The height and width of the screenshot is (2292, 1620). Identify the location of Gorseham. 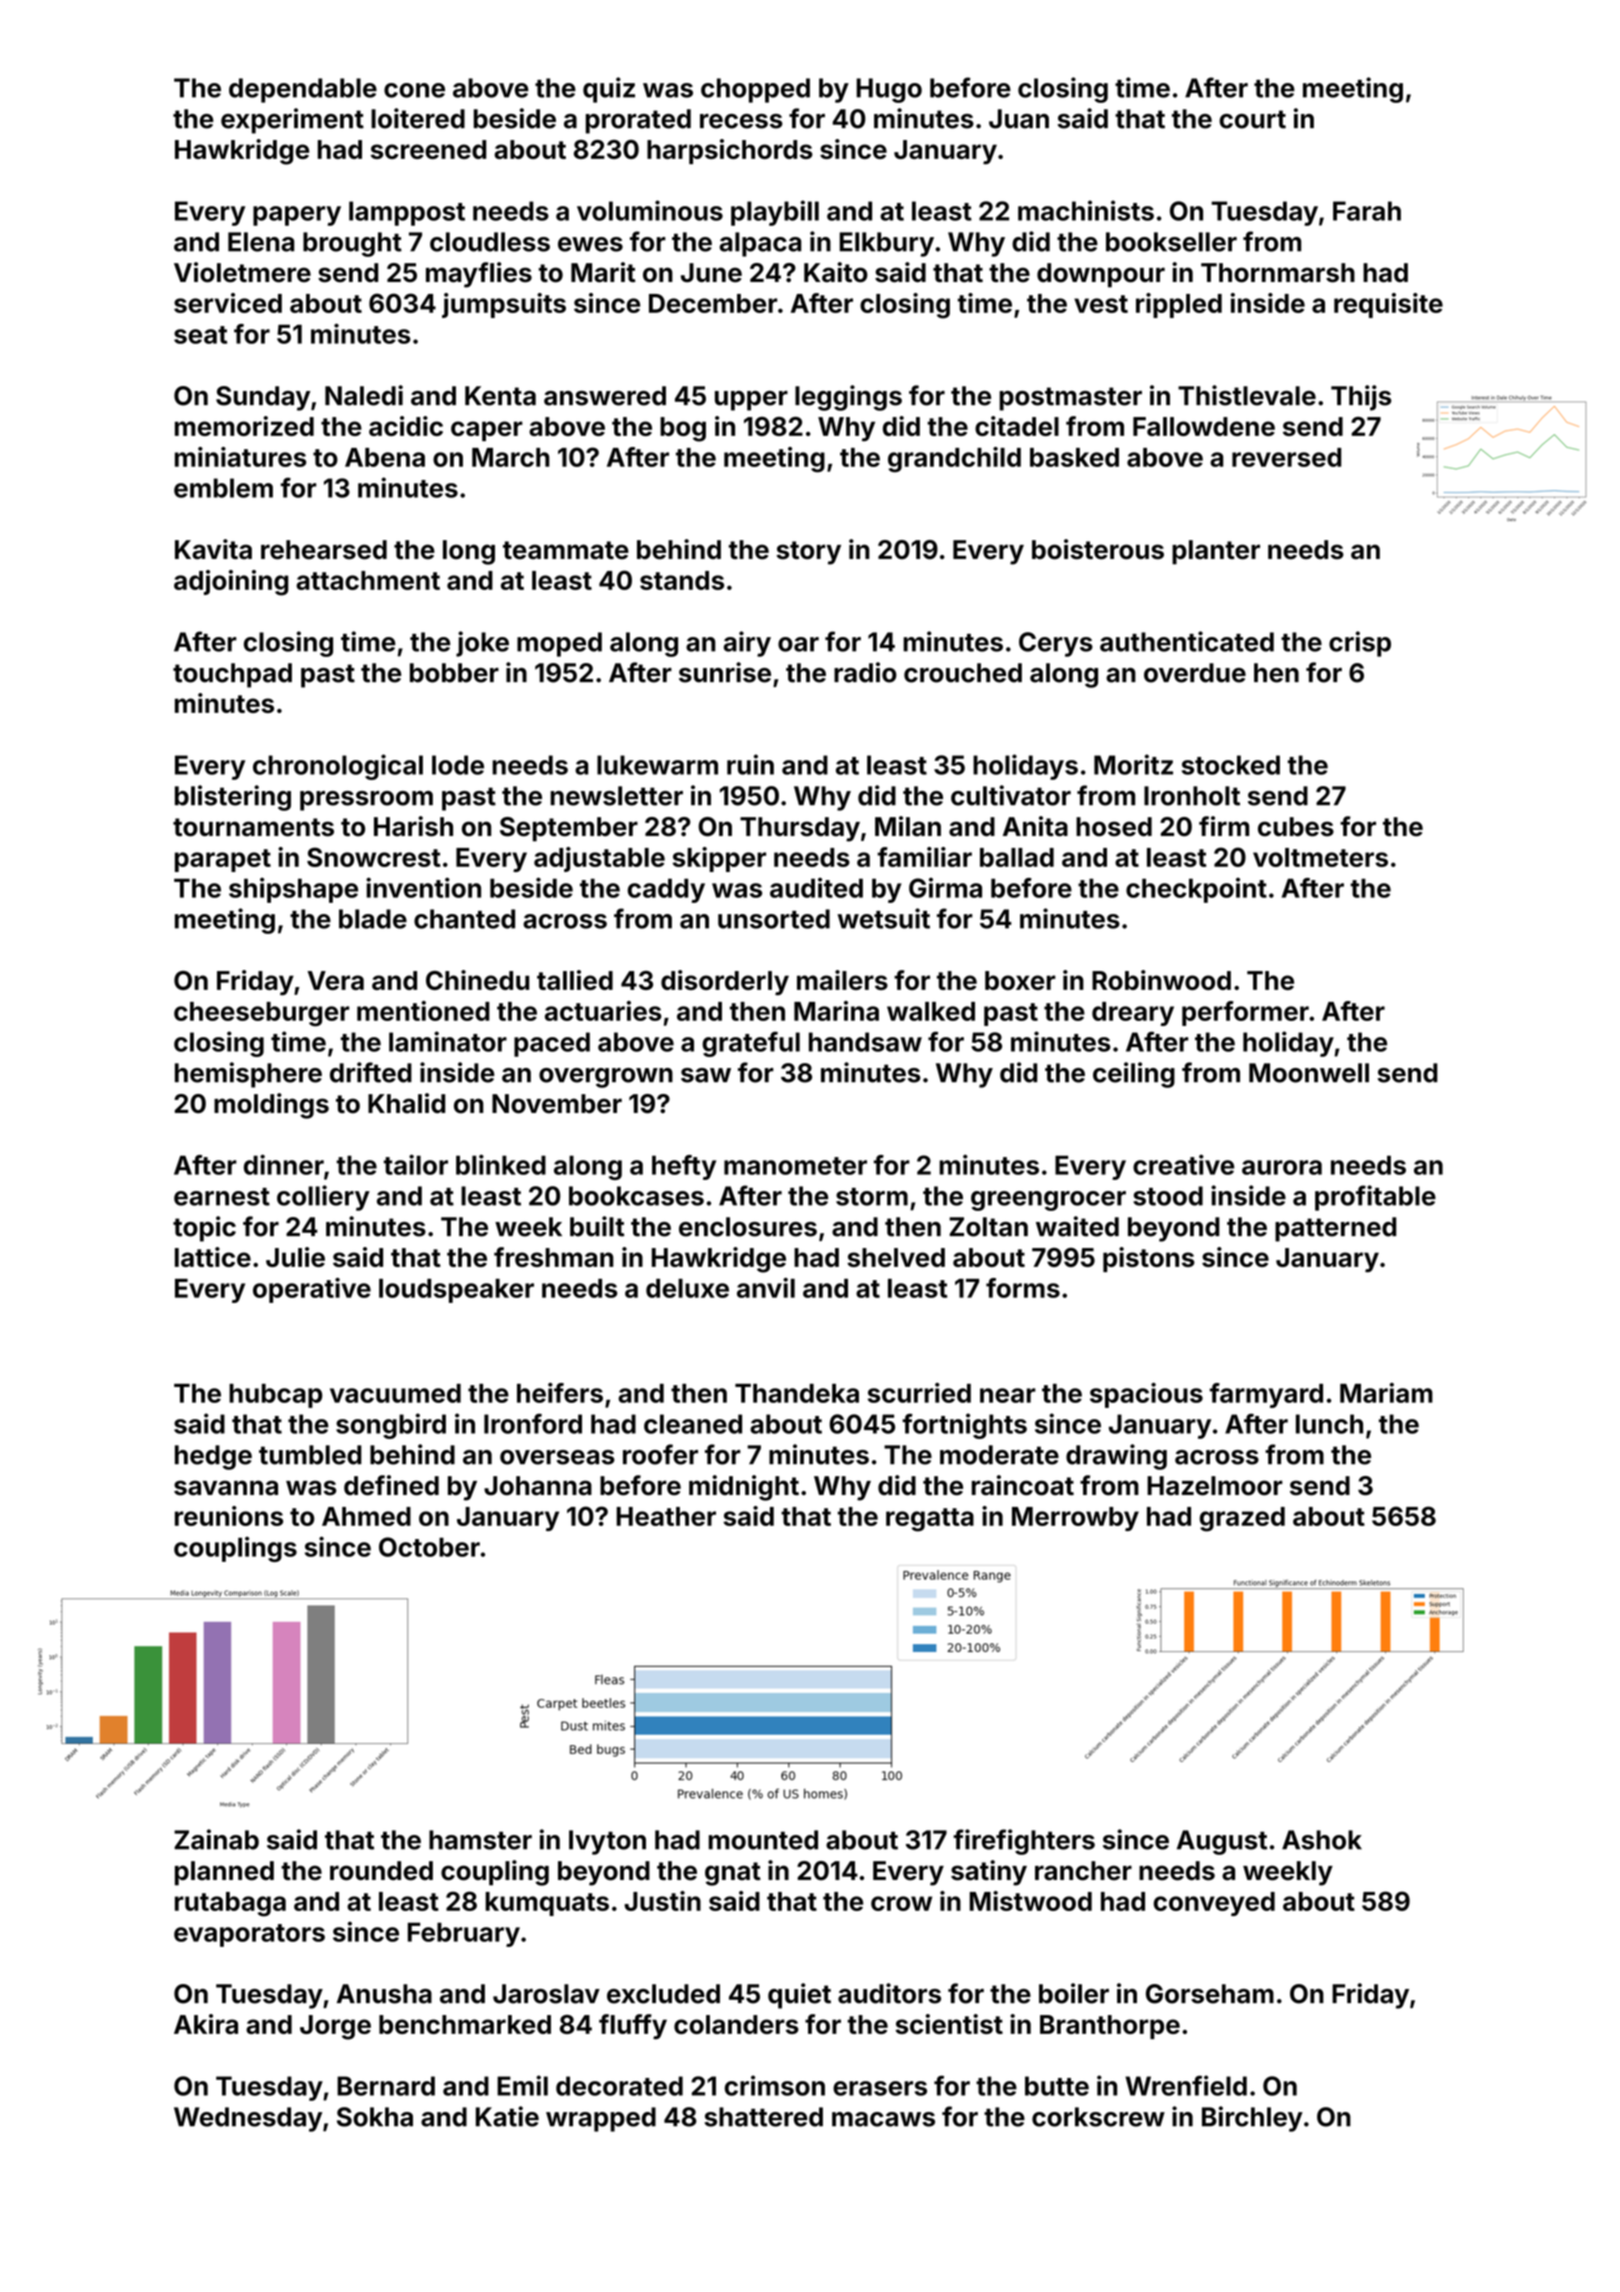
(1210, 1994).
